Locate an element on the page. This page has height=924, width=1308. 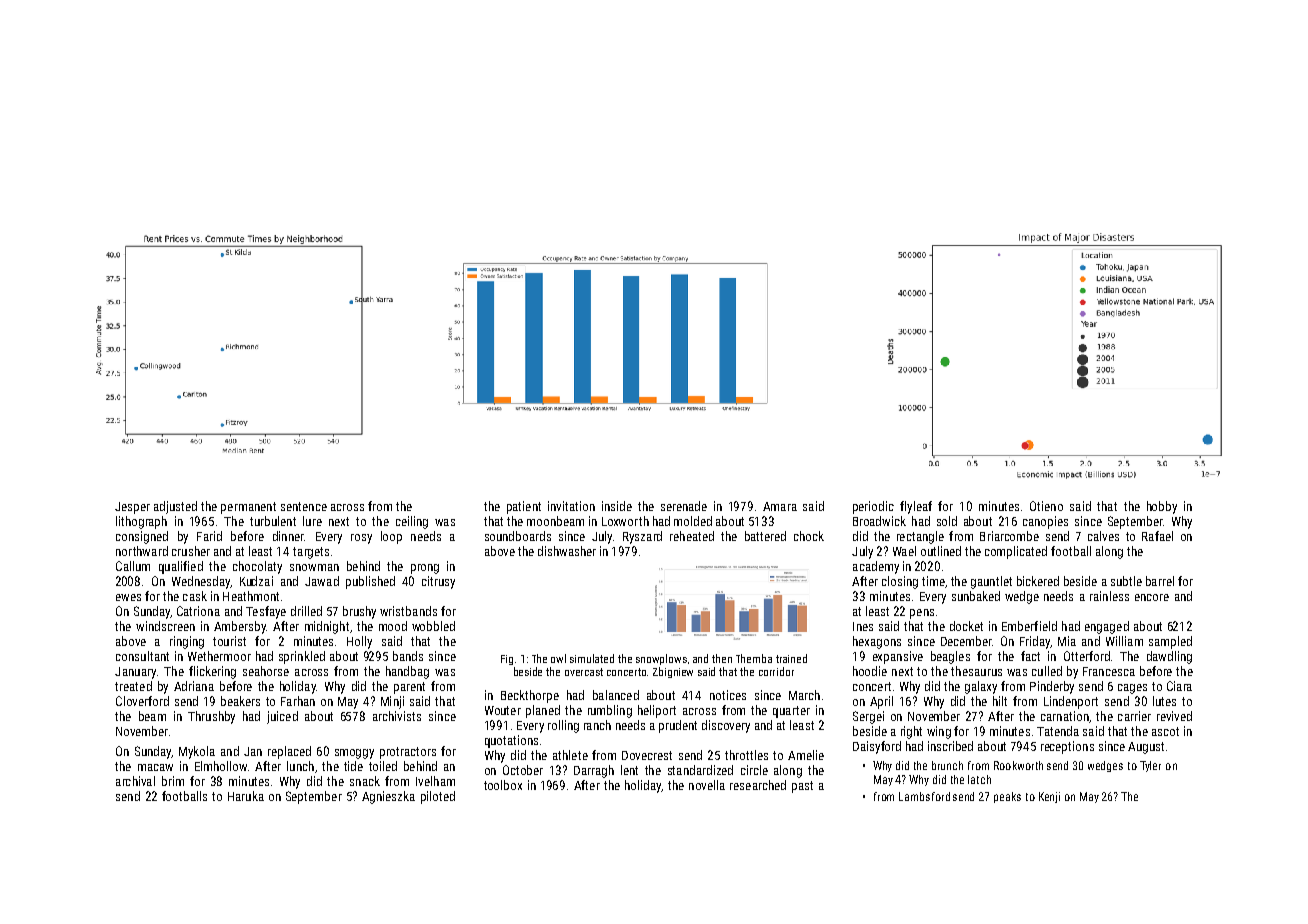
dishwasher is located at coordinates (567, 551).
